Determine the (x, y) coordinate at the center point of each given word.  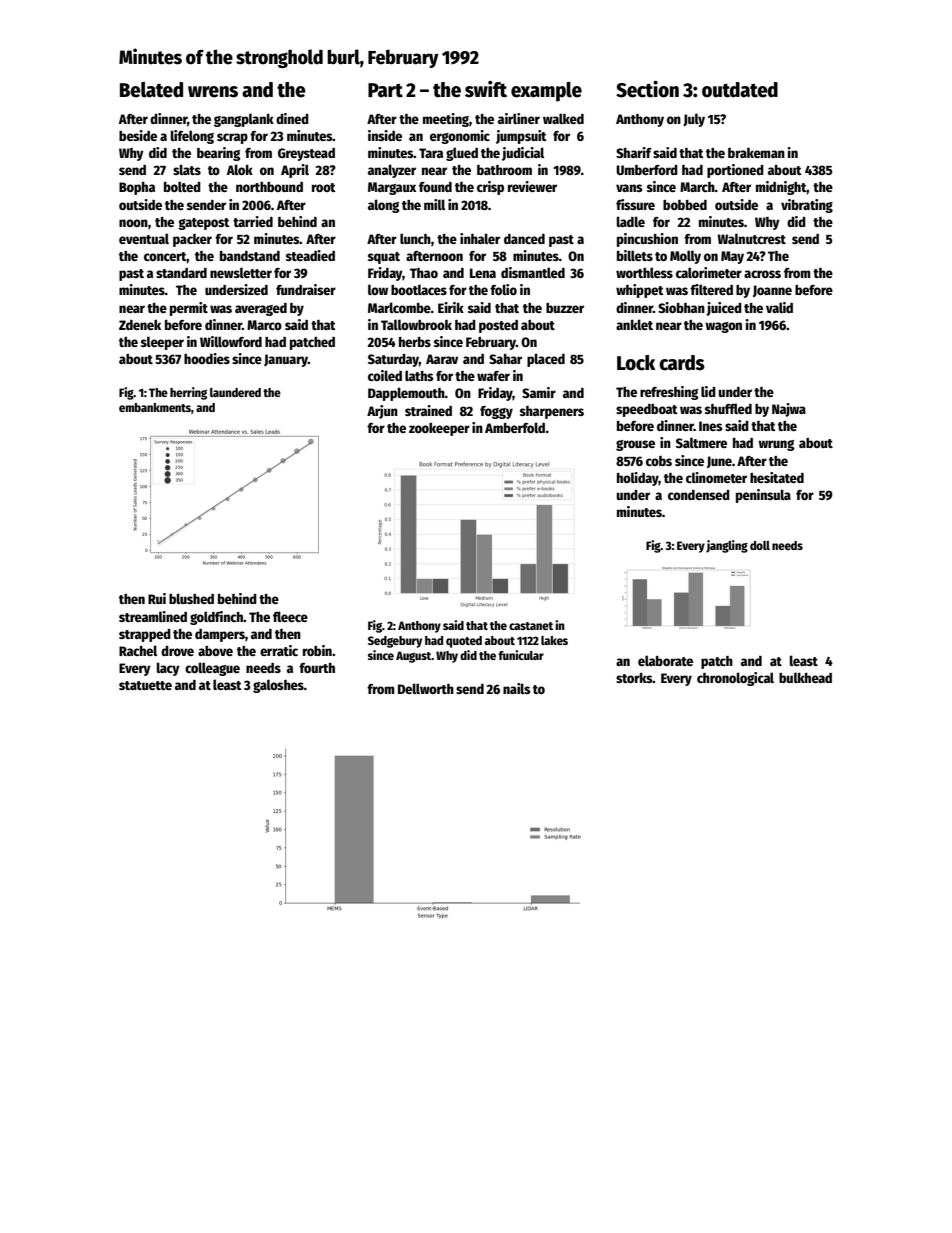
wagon (723, 327)
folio (503, 289)
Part (385, 90)
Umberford (647, 170)
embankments (155, 407)
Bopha (137, 188)
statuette (145, 685)
